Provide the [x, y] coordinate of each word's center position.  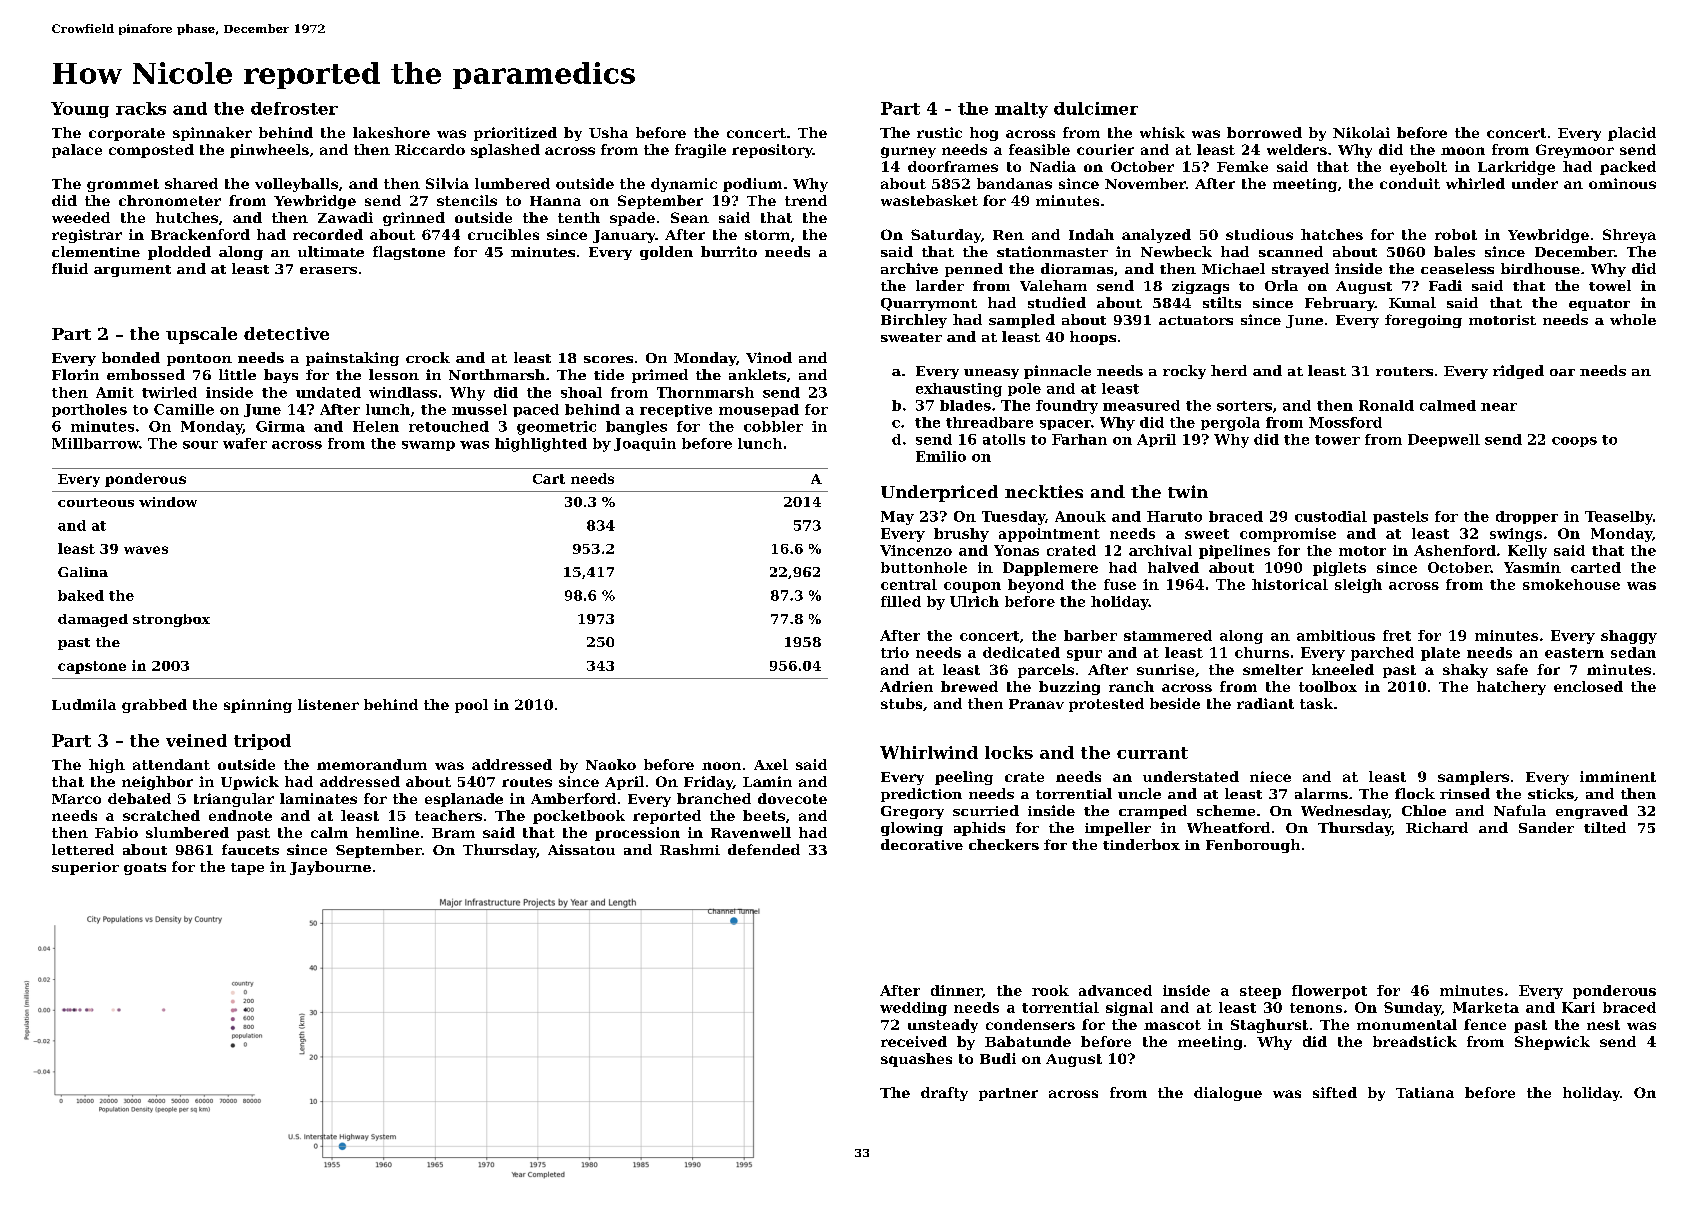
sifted [1335, 1092]
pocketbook [579, 817]
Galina [83, 572]
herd [1229, 370]
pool [471, 706]
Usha [608, 132]
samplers [1473, 778]
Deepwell [1444, 440]
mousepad [759, 410]
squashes [916, 1060]
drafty [944, 1094]
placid [1632, 134]
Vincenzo [916, 550]
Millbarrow [95, 443]
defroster [294, 108]
